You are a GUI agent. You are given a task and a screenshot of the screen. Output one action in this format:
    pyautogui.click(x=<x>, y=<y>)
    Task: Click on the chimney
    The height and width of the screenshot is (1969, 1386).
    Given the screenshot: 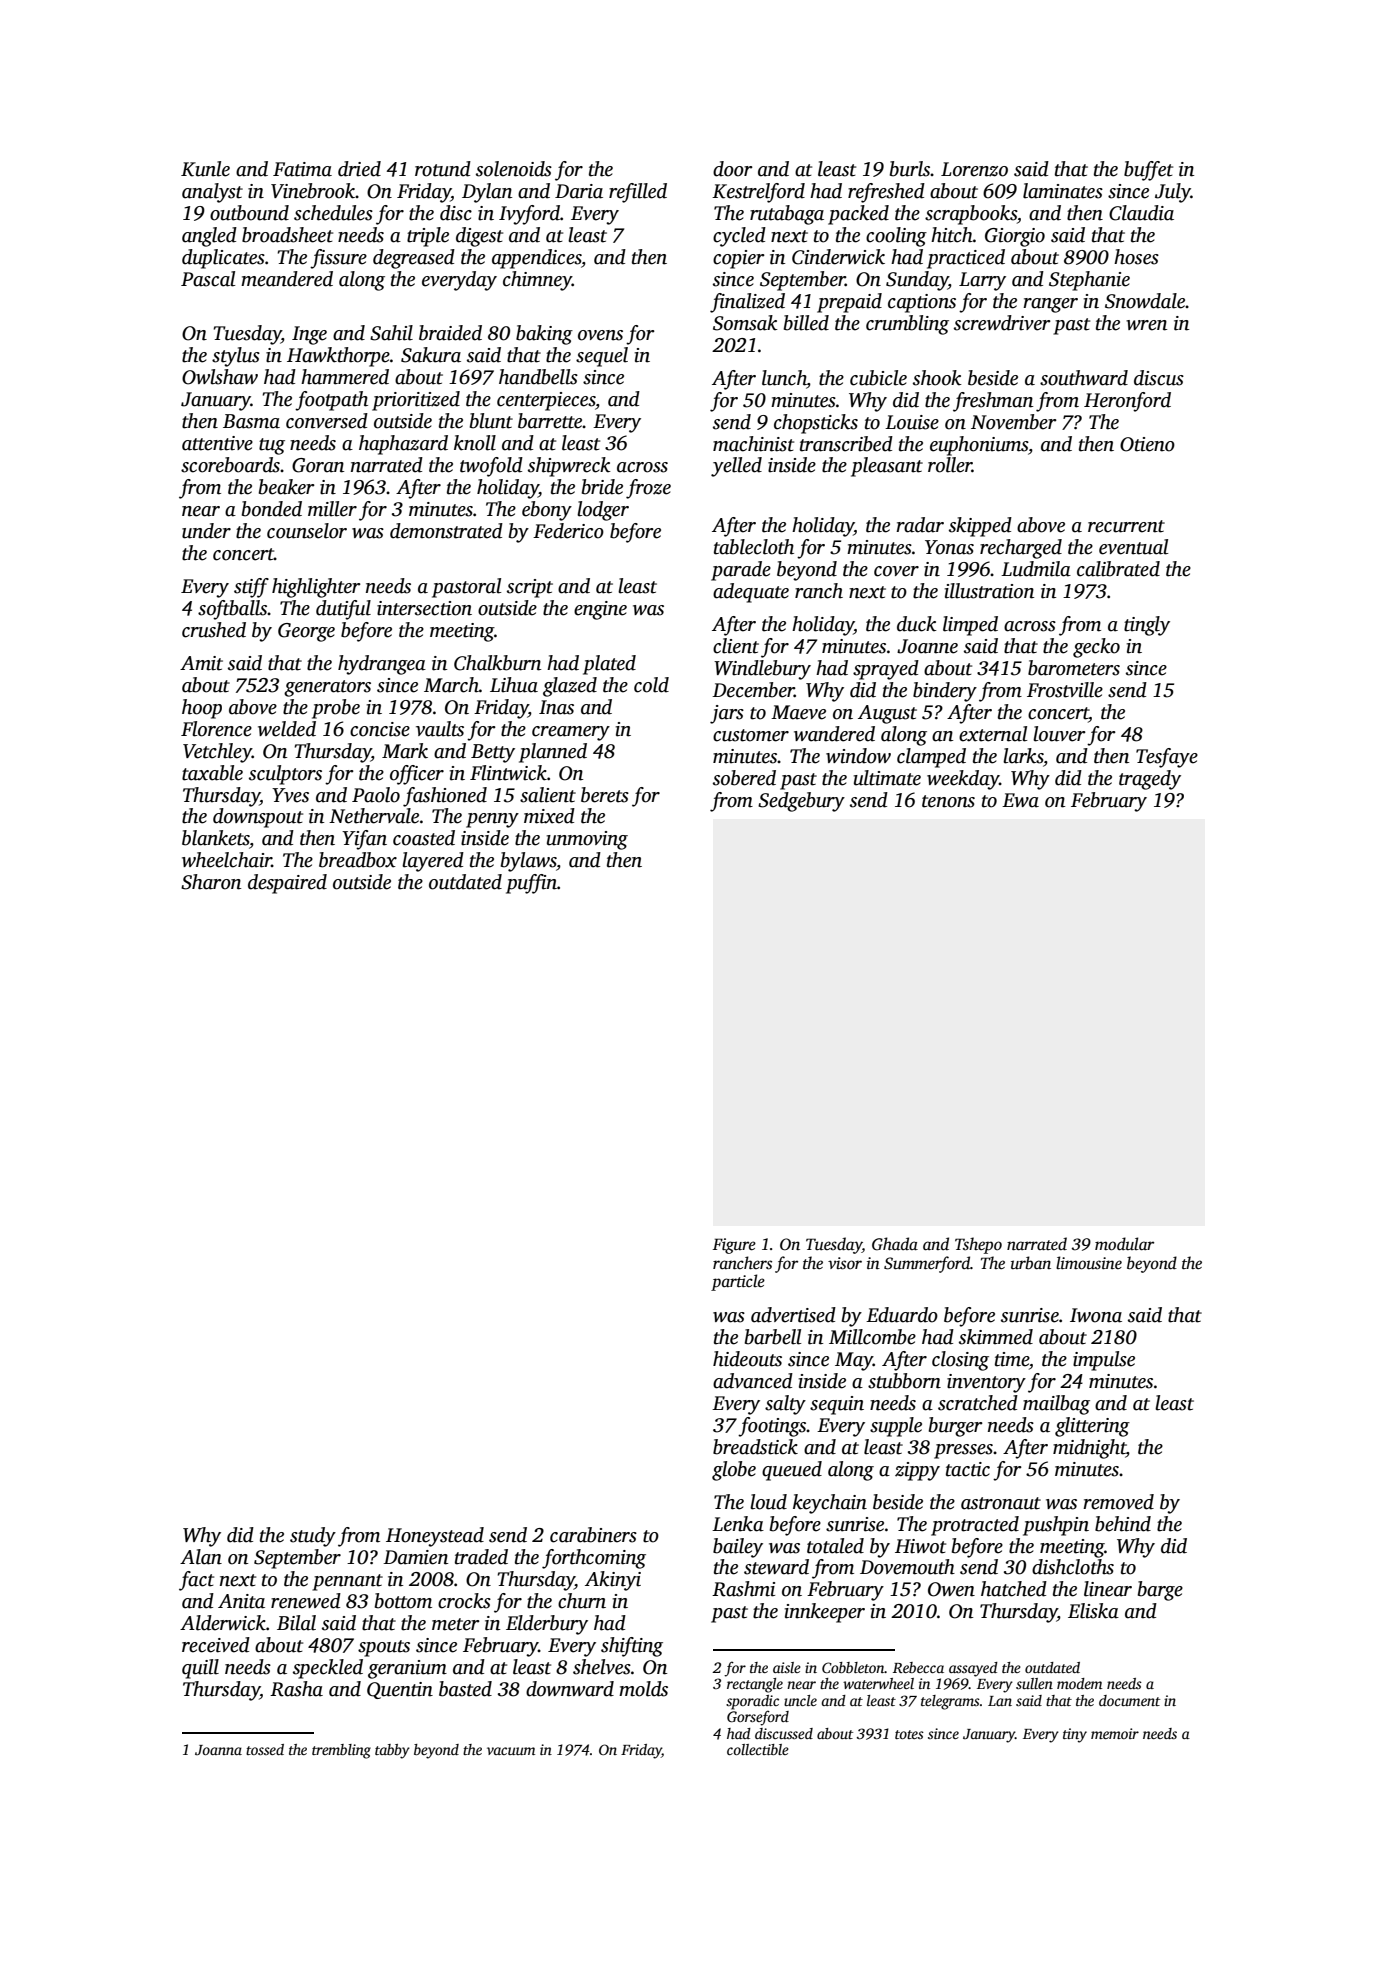 What is the action you would take?
    pyautogui.click(x=537, y=281)
